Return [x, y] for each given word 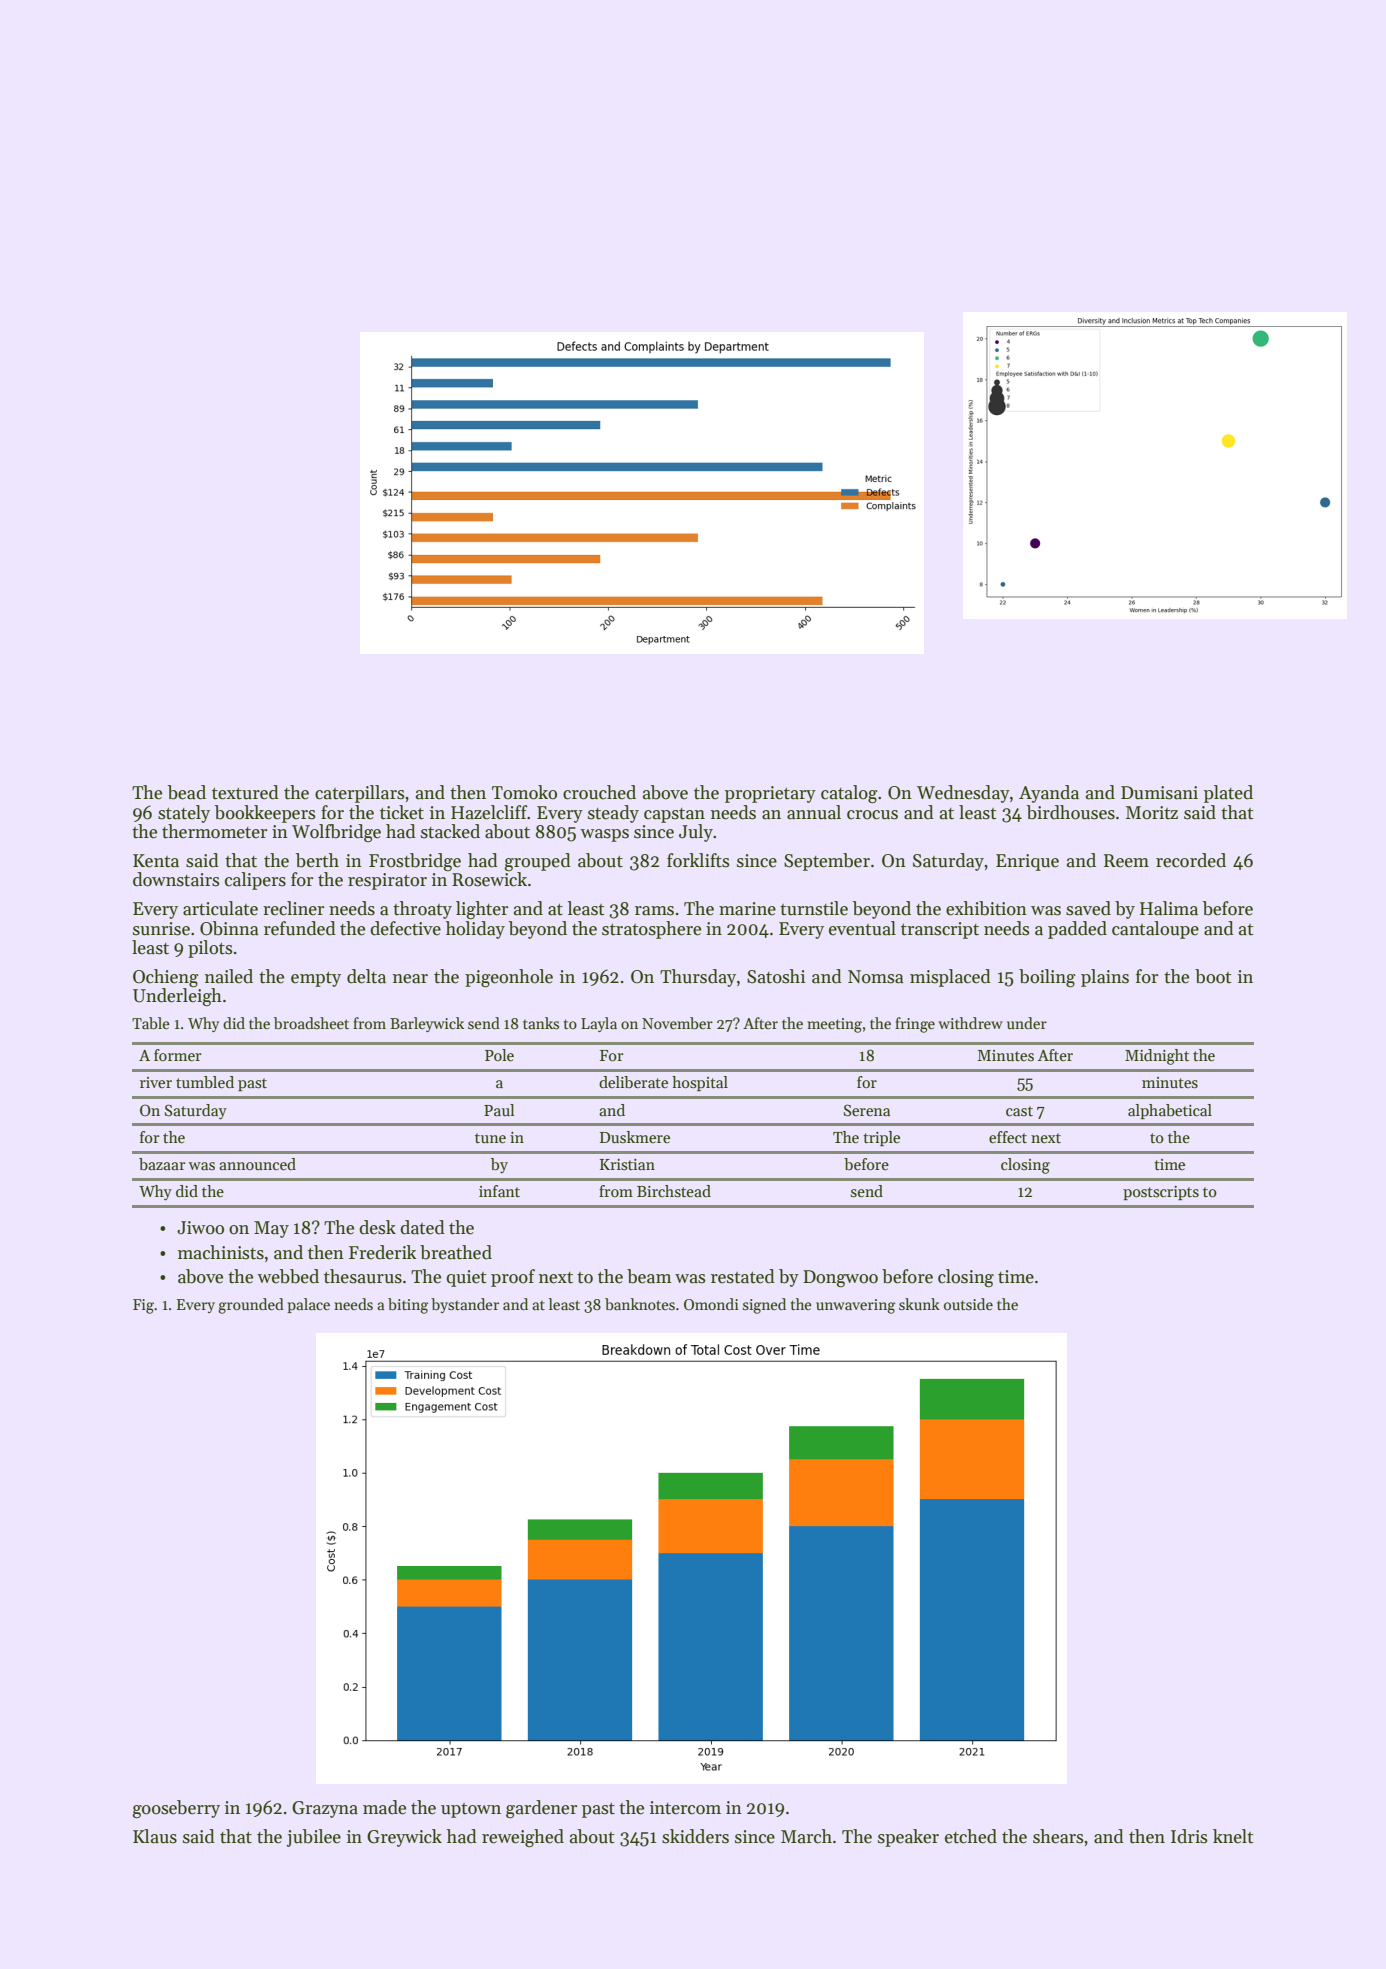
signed [764, 1306]
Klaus [155, 1836]
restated [743, 1276]
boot [1213, 976]
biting [408, 1306]
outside [968, 1304]
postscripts [1161, 1193]
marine [747, 909]
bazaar [162, 1164]
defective [405, 928]
